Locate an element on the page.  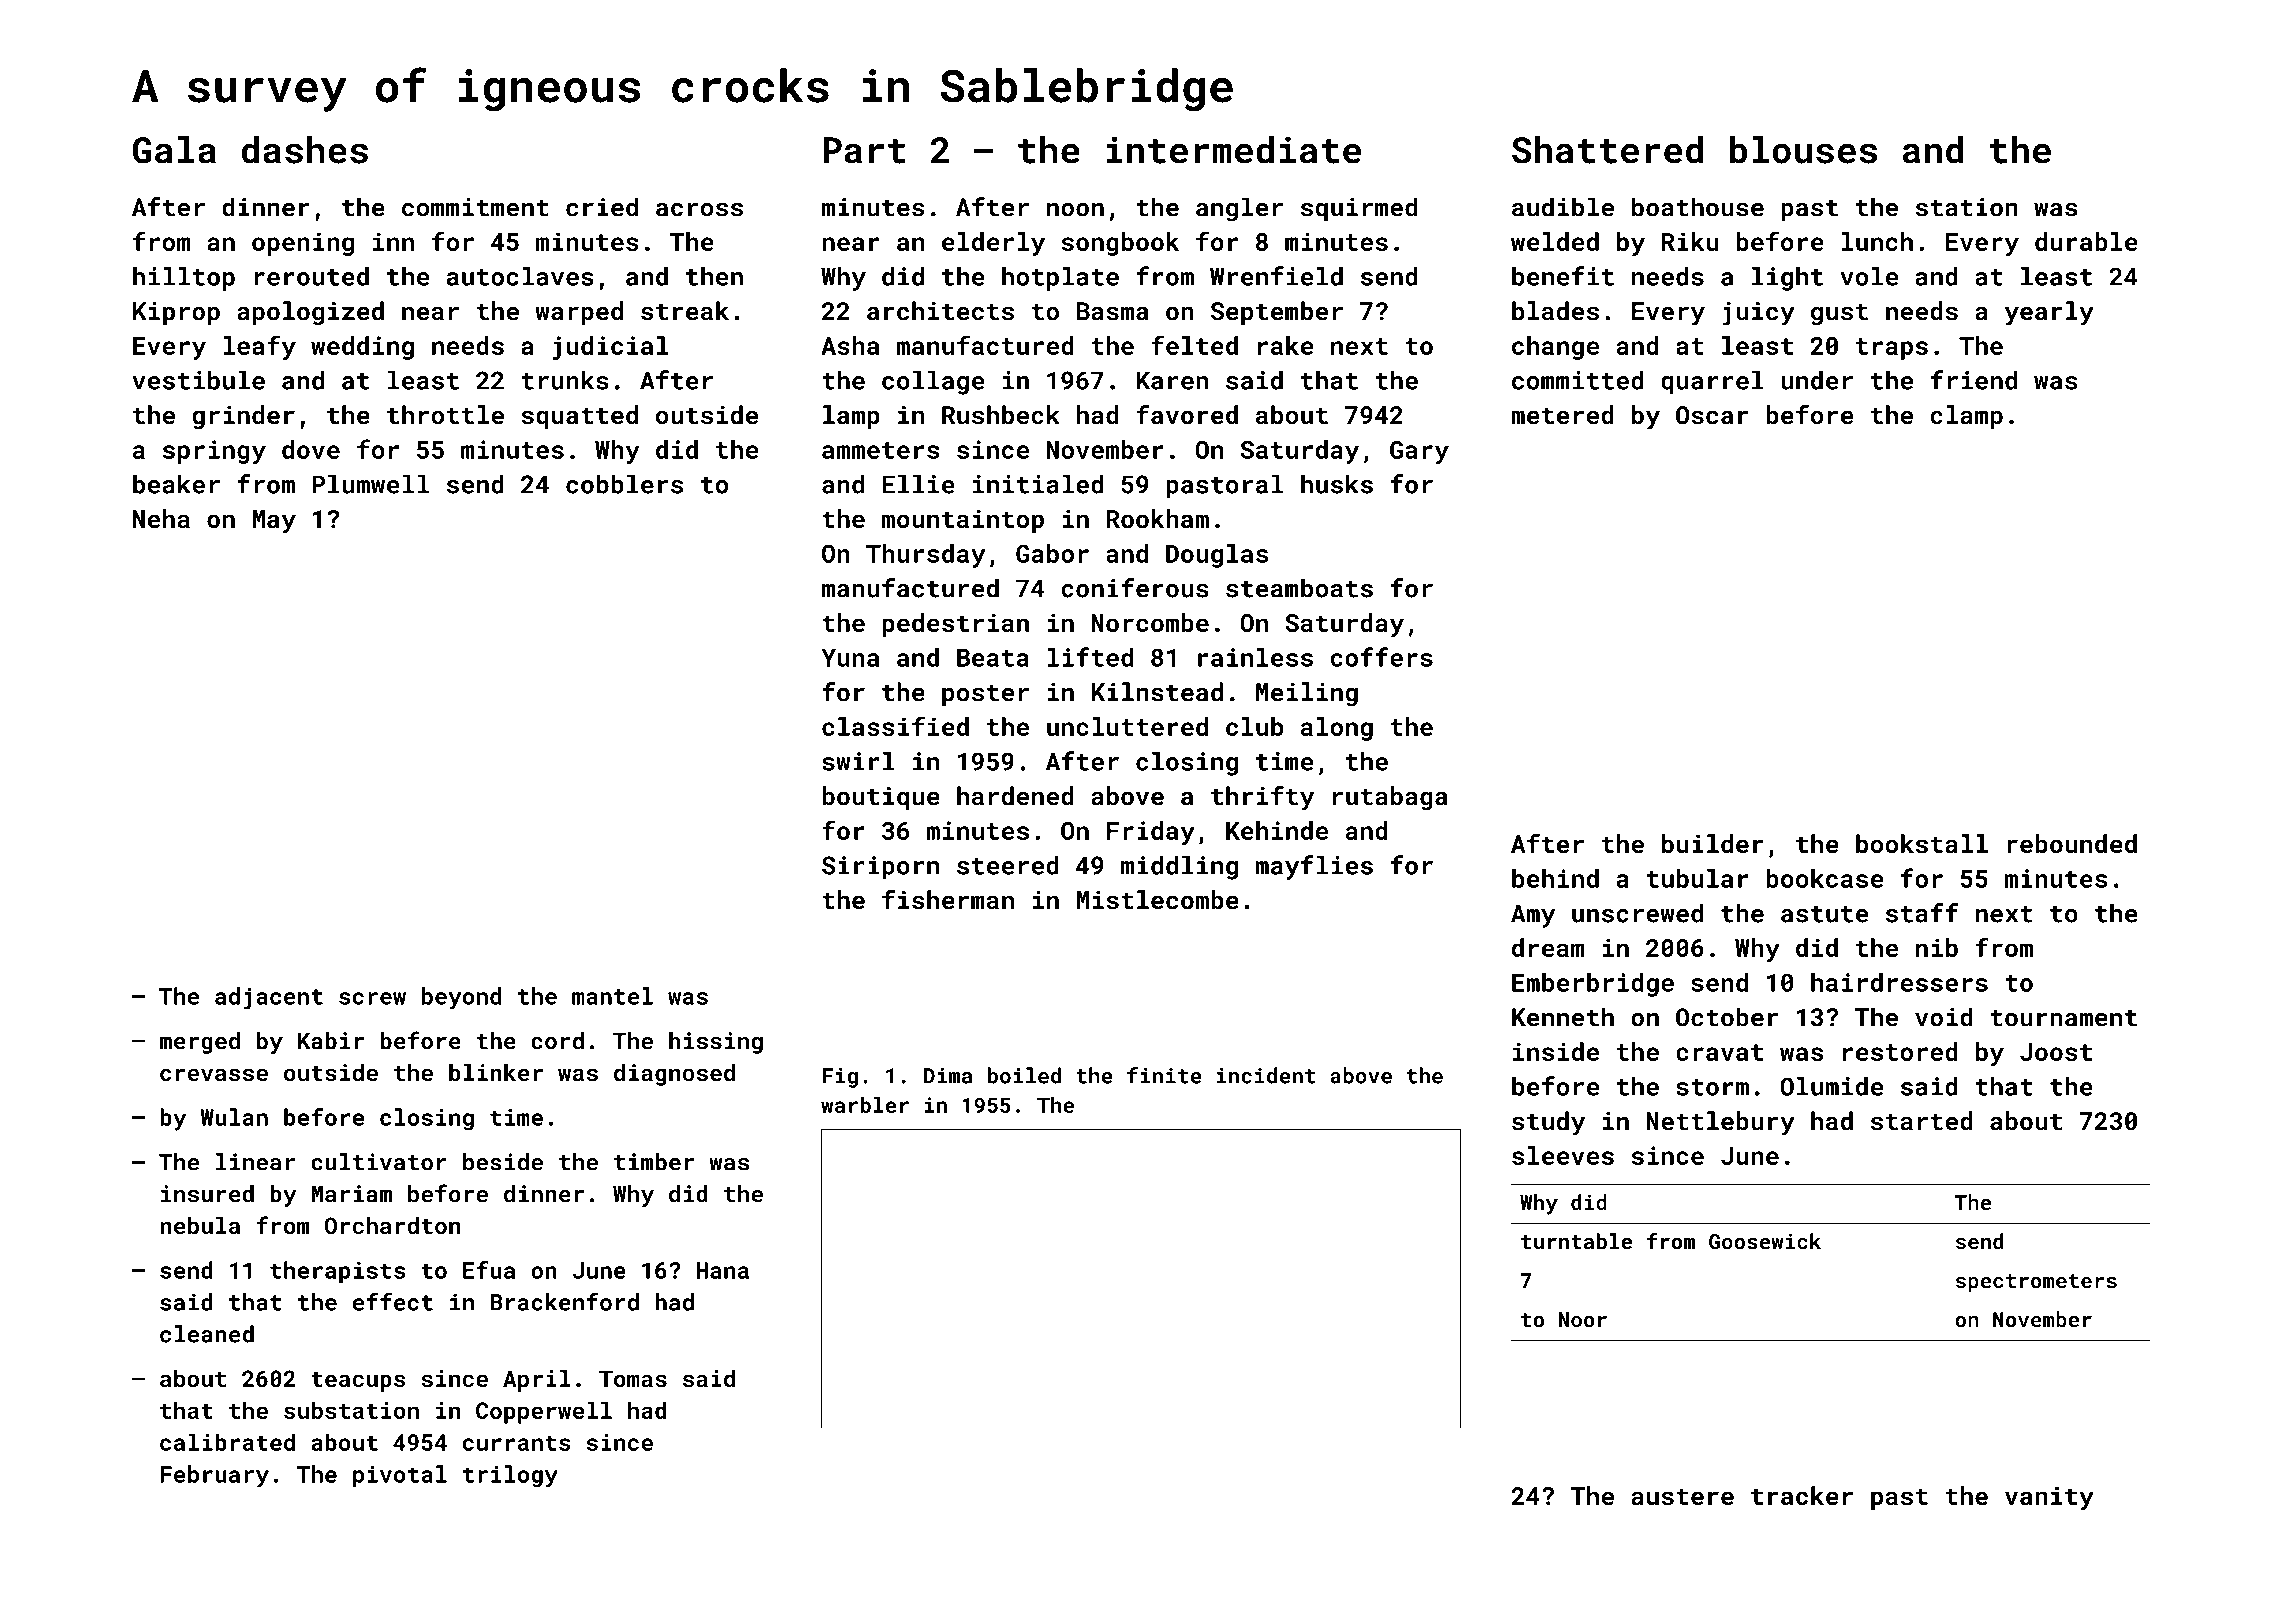
rebounded is located at coordinates (2072, 843).
